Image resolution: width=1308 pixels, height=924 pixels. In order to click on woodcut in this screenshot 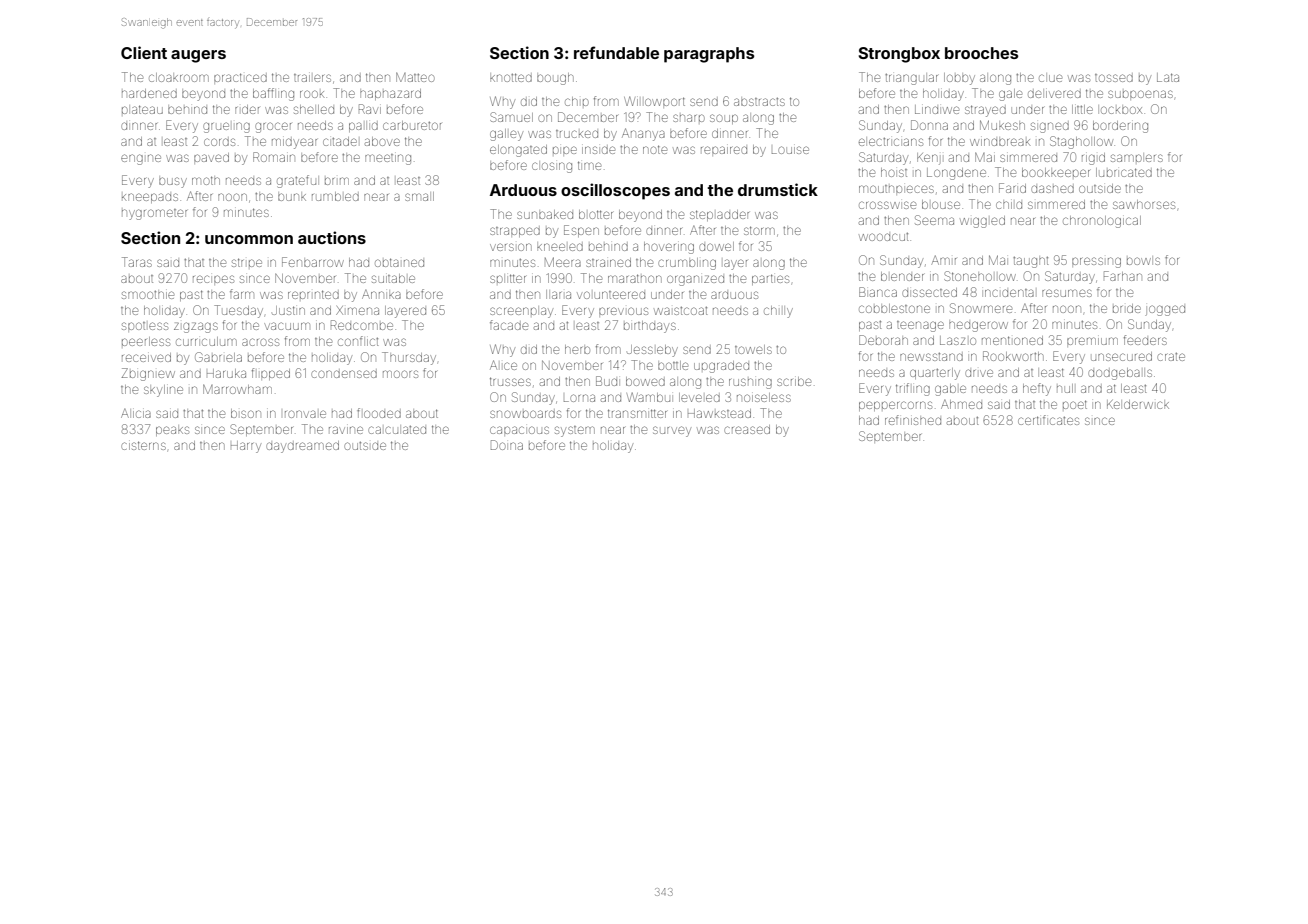, I will do `click(883, 237)`.
